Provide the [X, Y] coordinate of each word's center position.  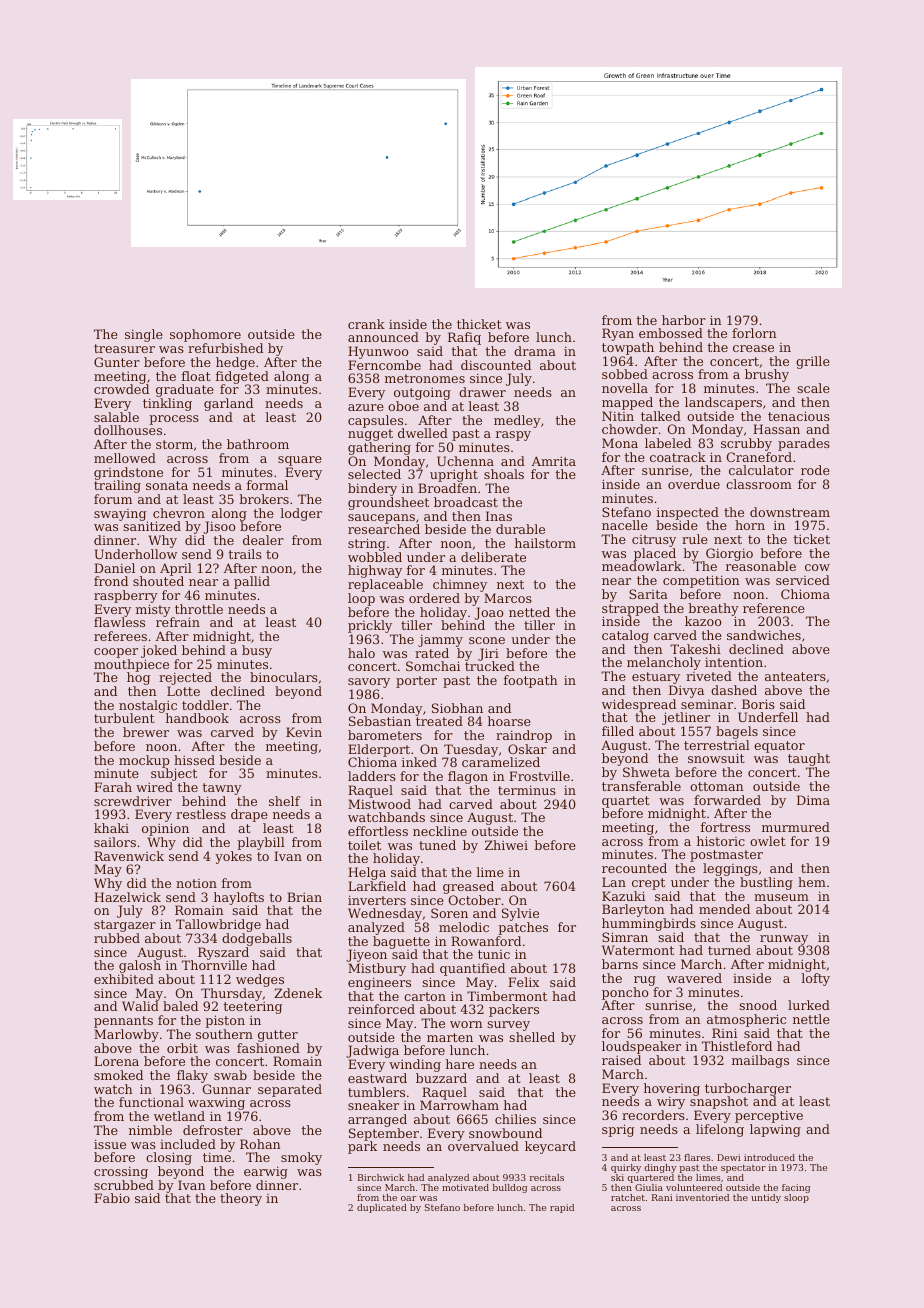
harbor [684, 320]
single [144, 335]
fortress [725, 827]
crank [366, 324]
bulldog [510, 1188]
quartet [626, 802]
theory [241, 1199]
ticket [811, 539]
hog [138, 678]
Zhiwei [506, 845]
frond [111, 581]
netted [529, 612]
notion [196, 883]
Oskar [527, 749]
